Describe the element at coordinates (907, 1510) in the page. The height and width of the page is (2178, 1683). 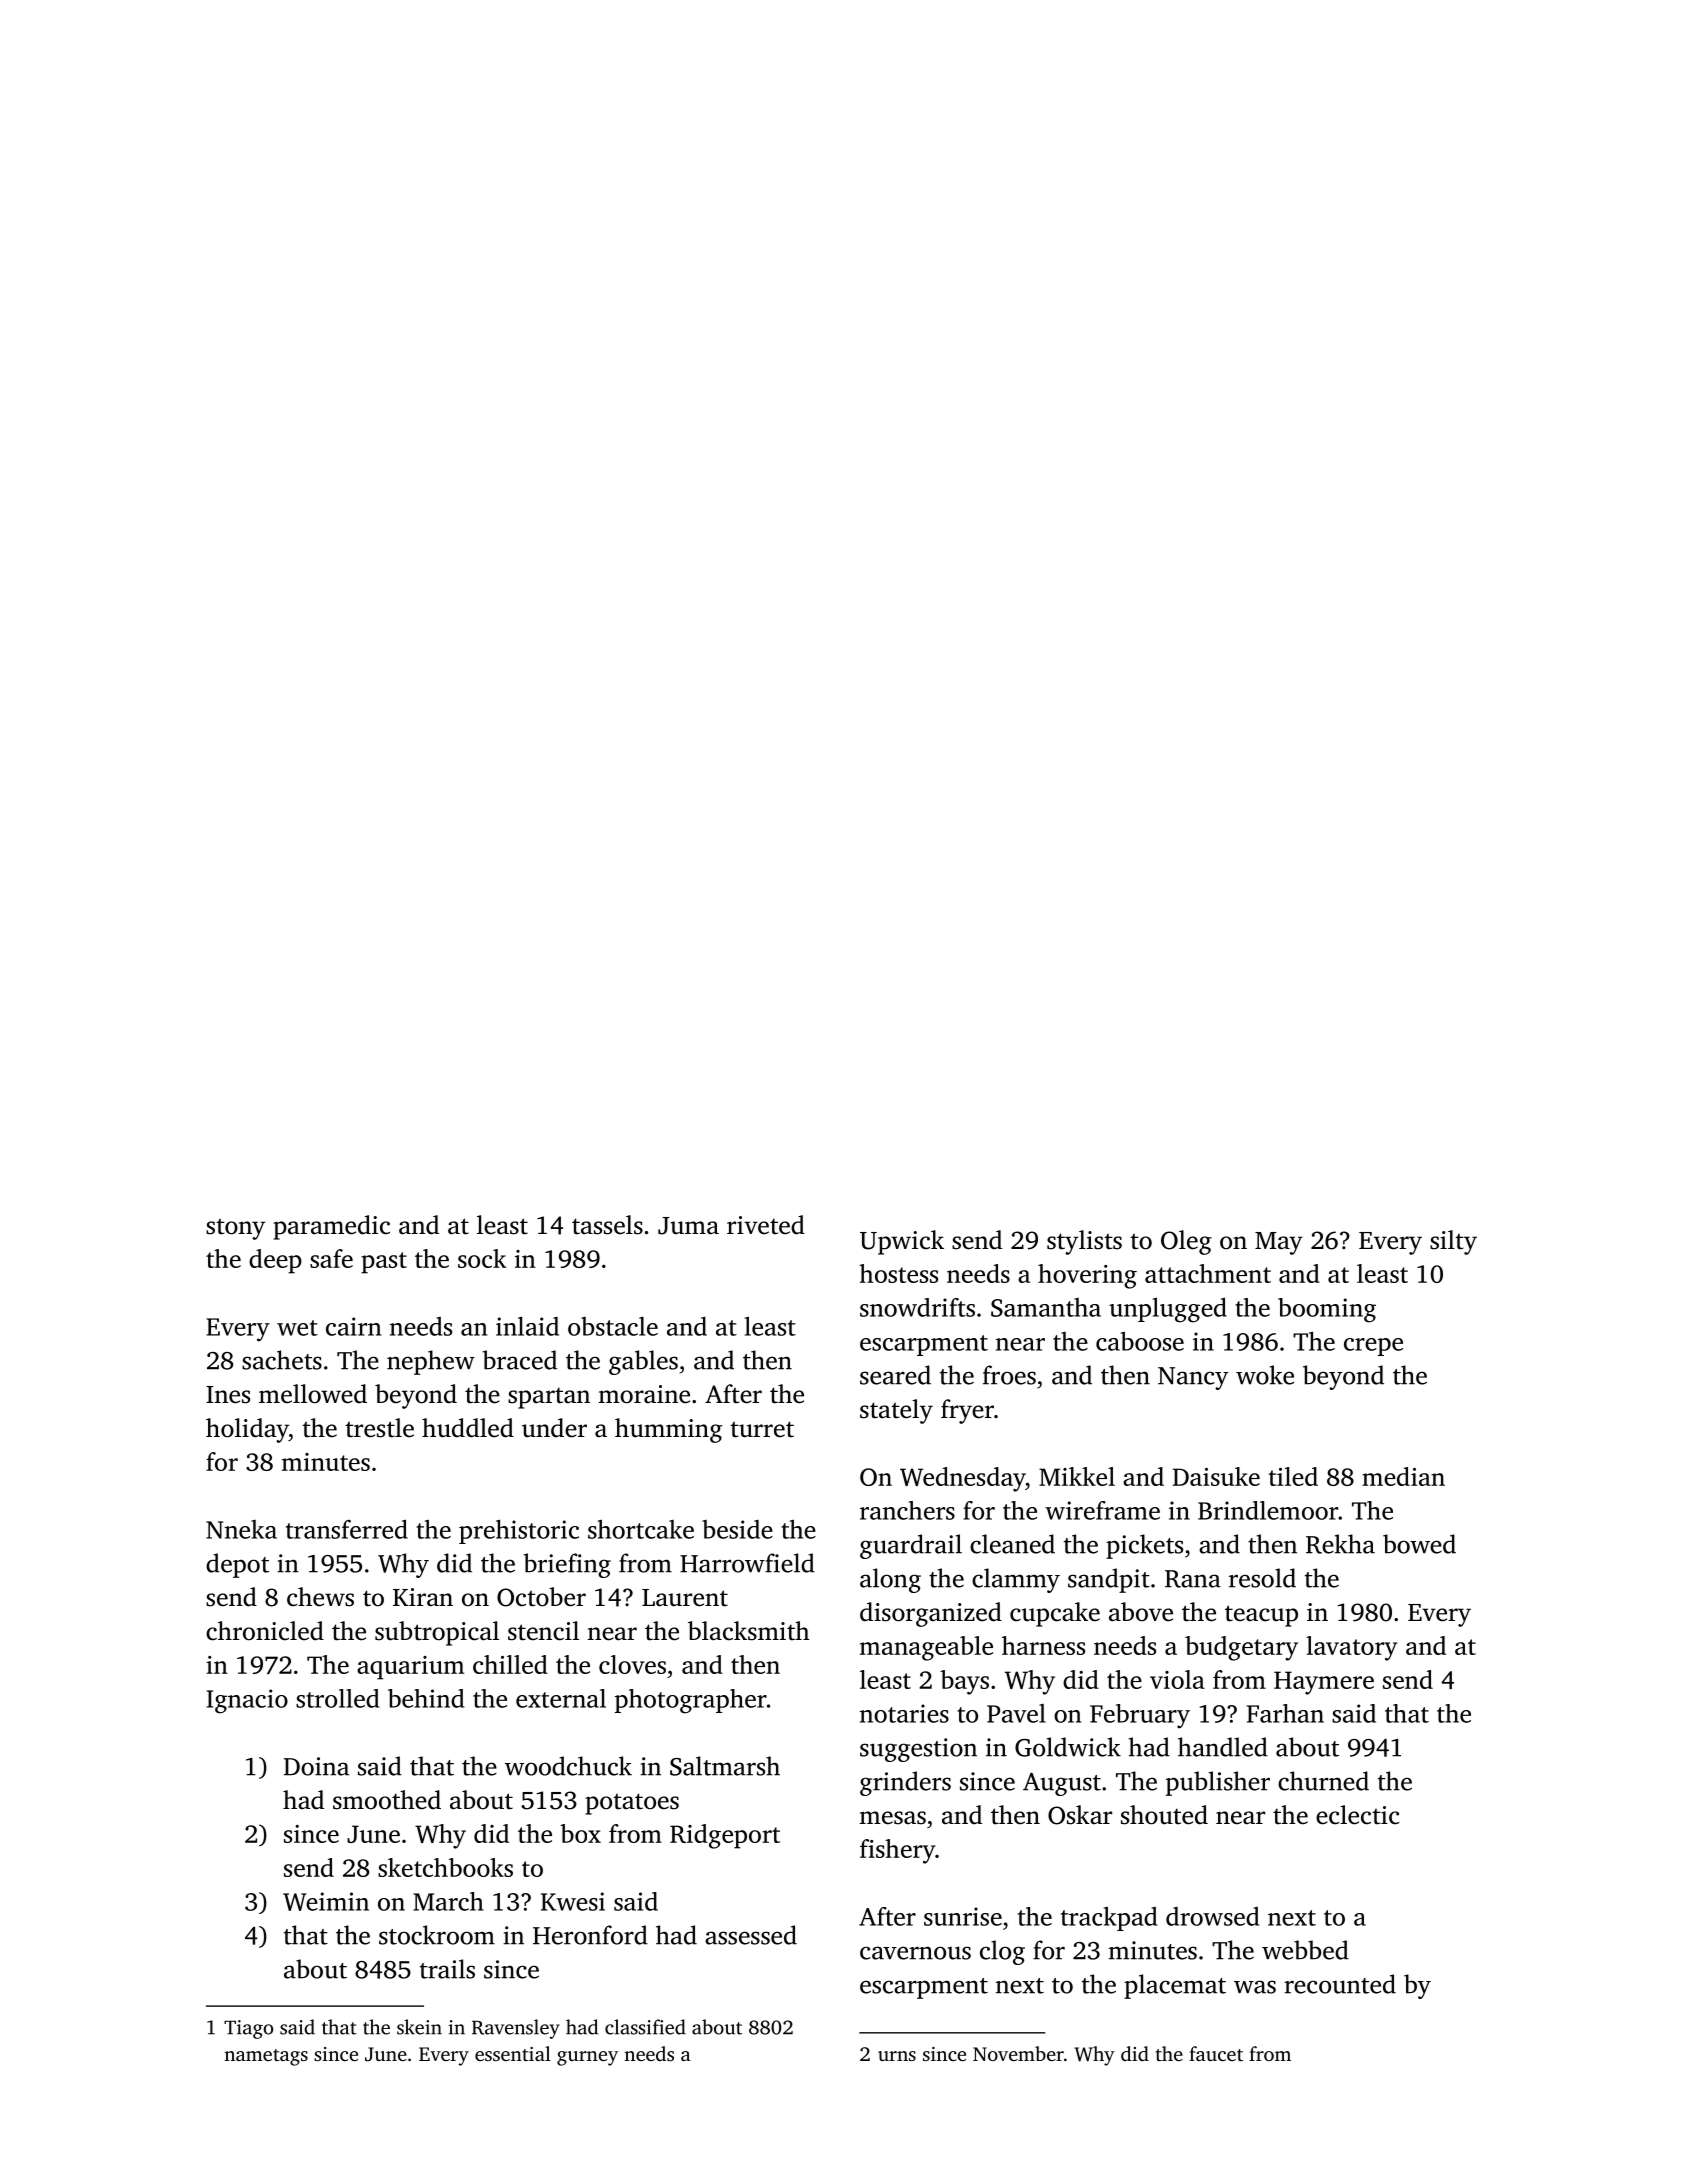
I see `ranchers` at that location.
